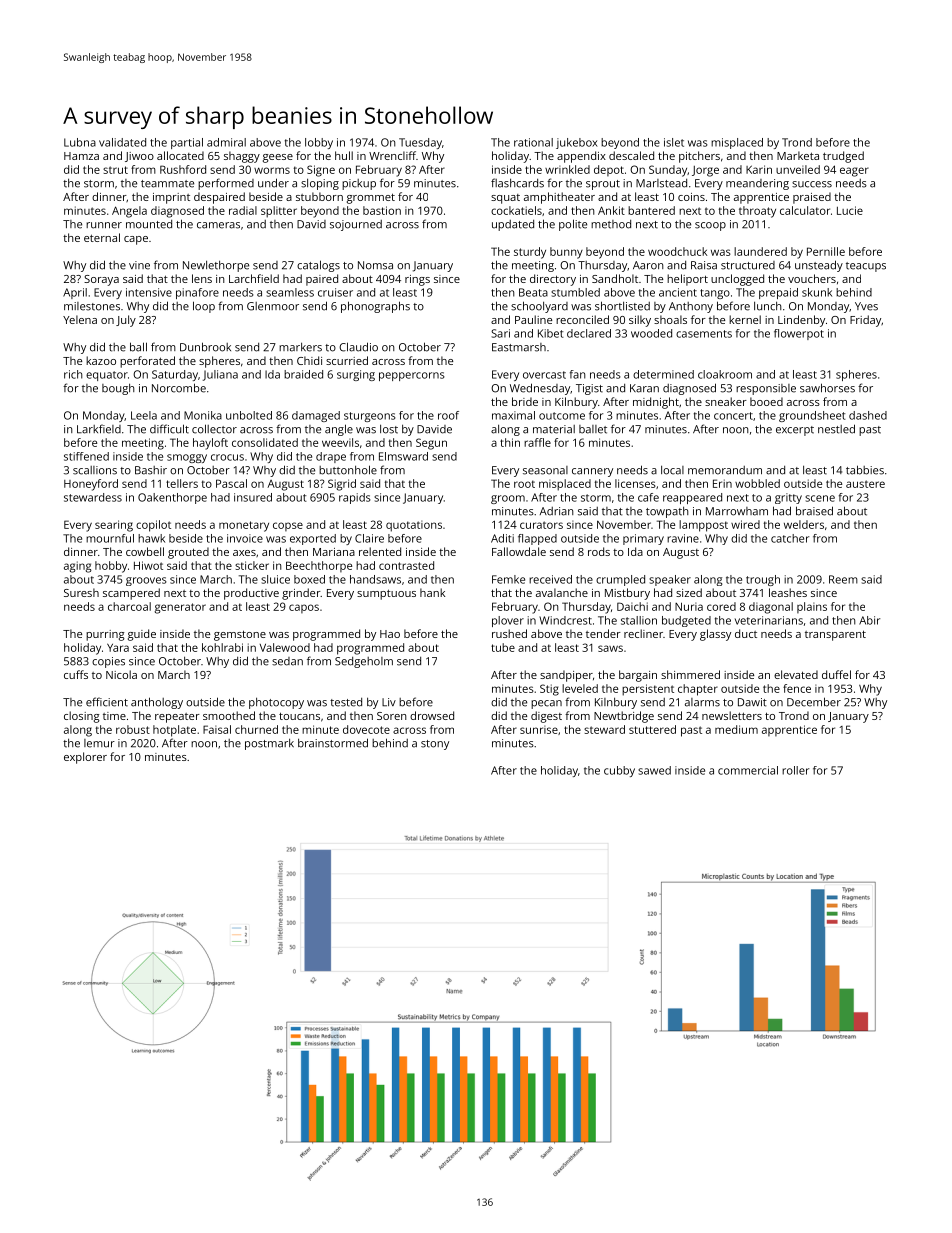 The height and width of the screenshot is (1233, 952). Describe the element at coordinates (577, 143) in the screenshot. I see `jukebox` at that location.
